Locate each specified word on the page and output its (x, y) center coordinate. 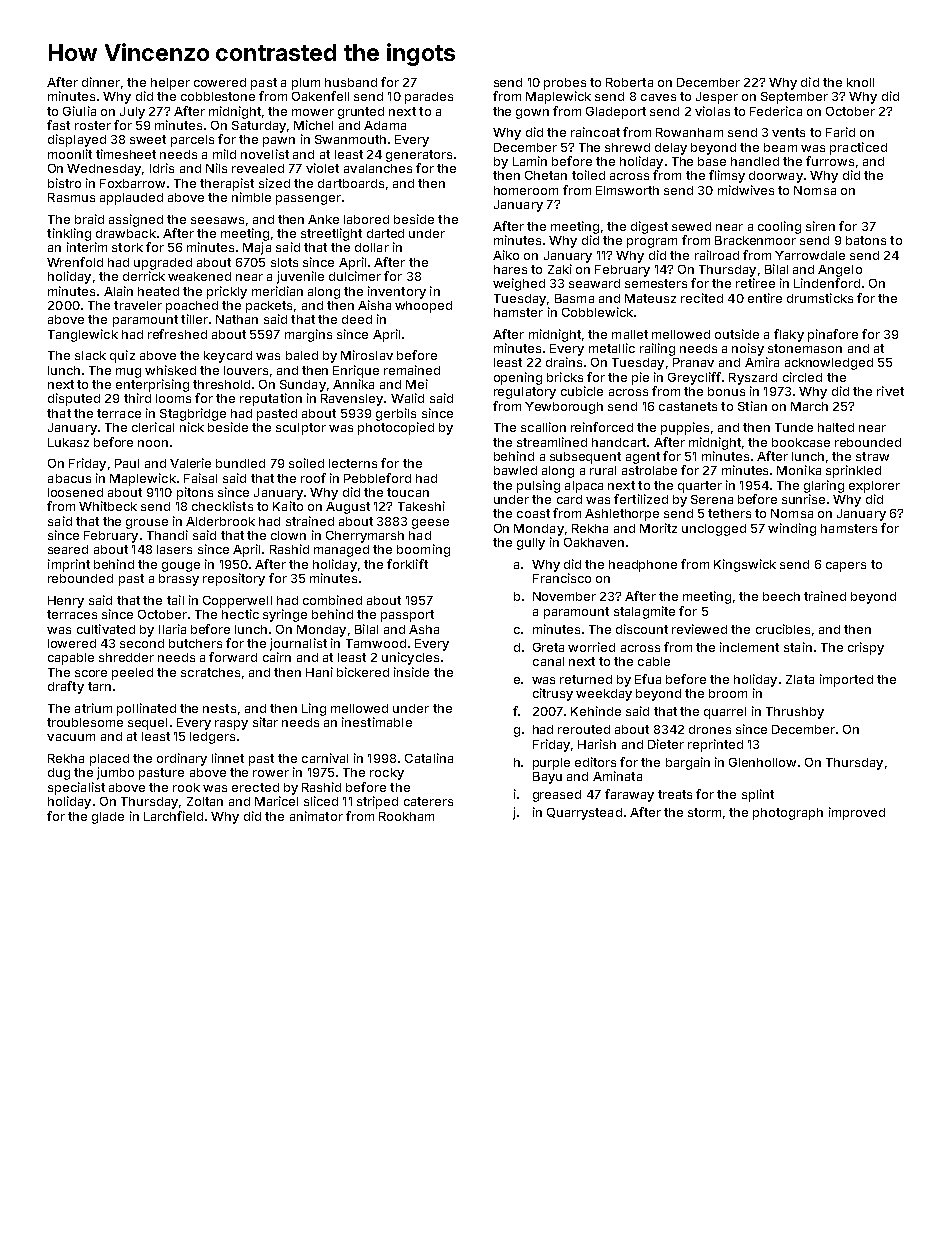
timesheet (126, 154)
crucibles (783, 629)
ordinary (182, 759)
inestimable (377, 722)
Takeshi (421, 506)
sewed (691, 226)
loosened (75, 492)
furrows (830, 161)
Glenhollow (762, 762)
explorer (874, 487)
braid (89, 219)
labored (366, 219)
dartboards (351, 183)
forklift (407, 564)
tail (175, 600)
